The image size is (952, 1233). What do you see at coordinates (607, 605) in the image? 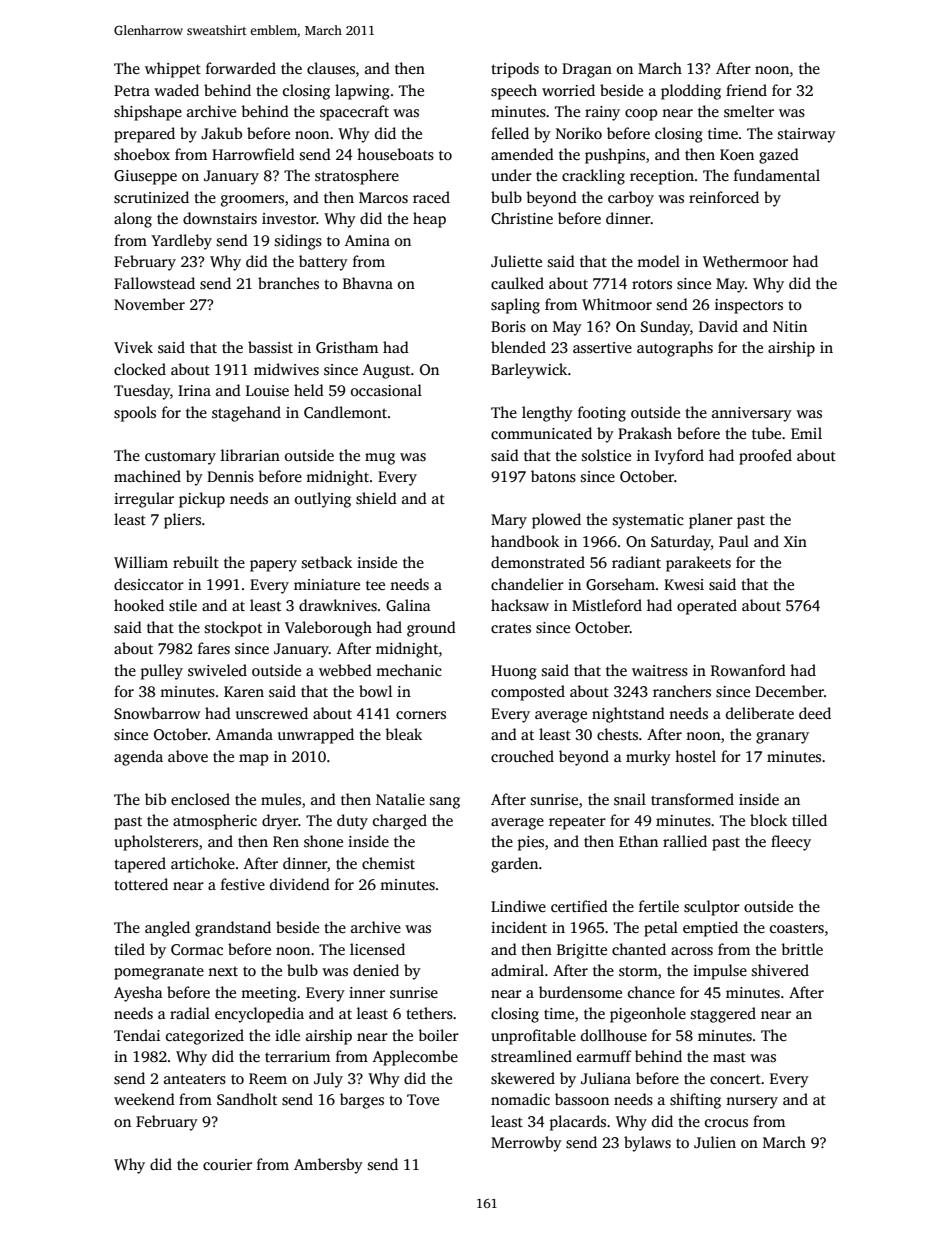
I see `Mistleford` at bounding box center [607, 605].
